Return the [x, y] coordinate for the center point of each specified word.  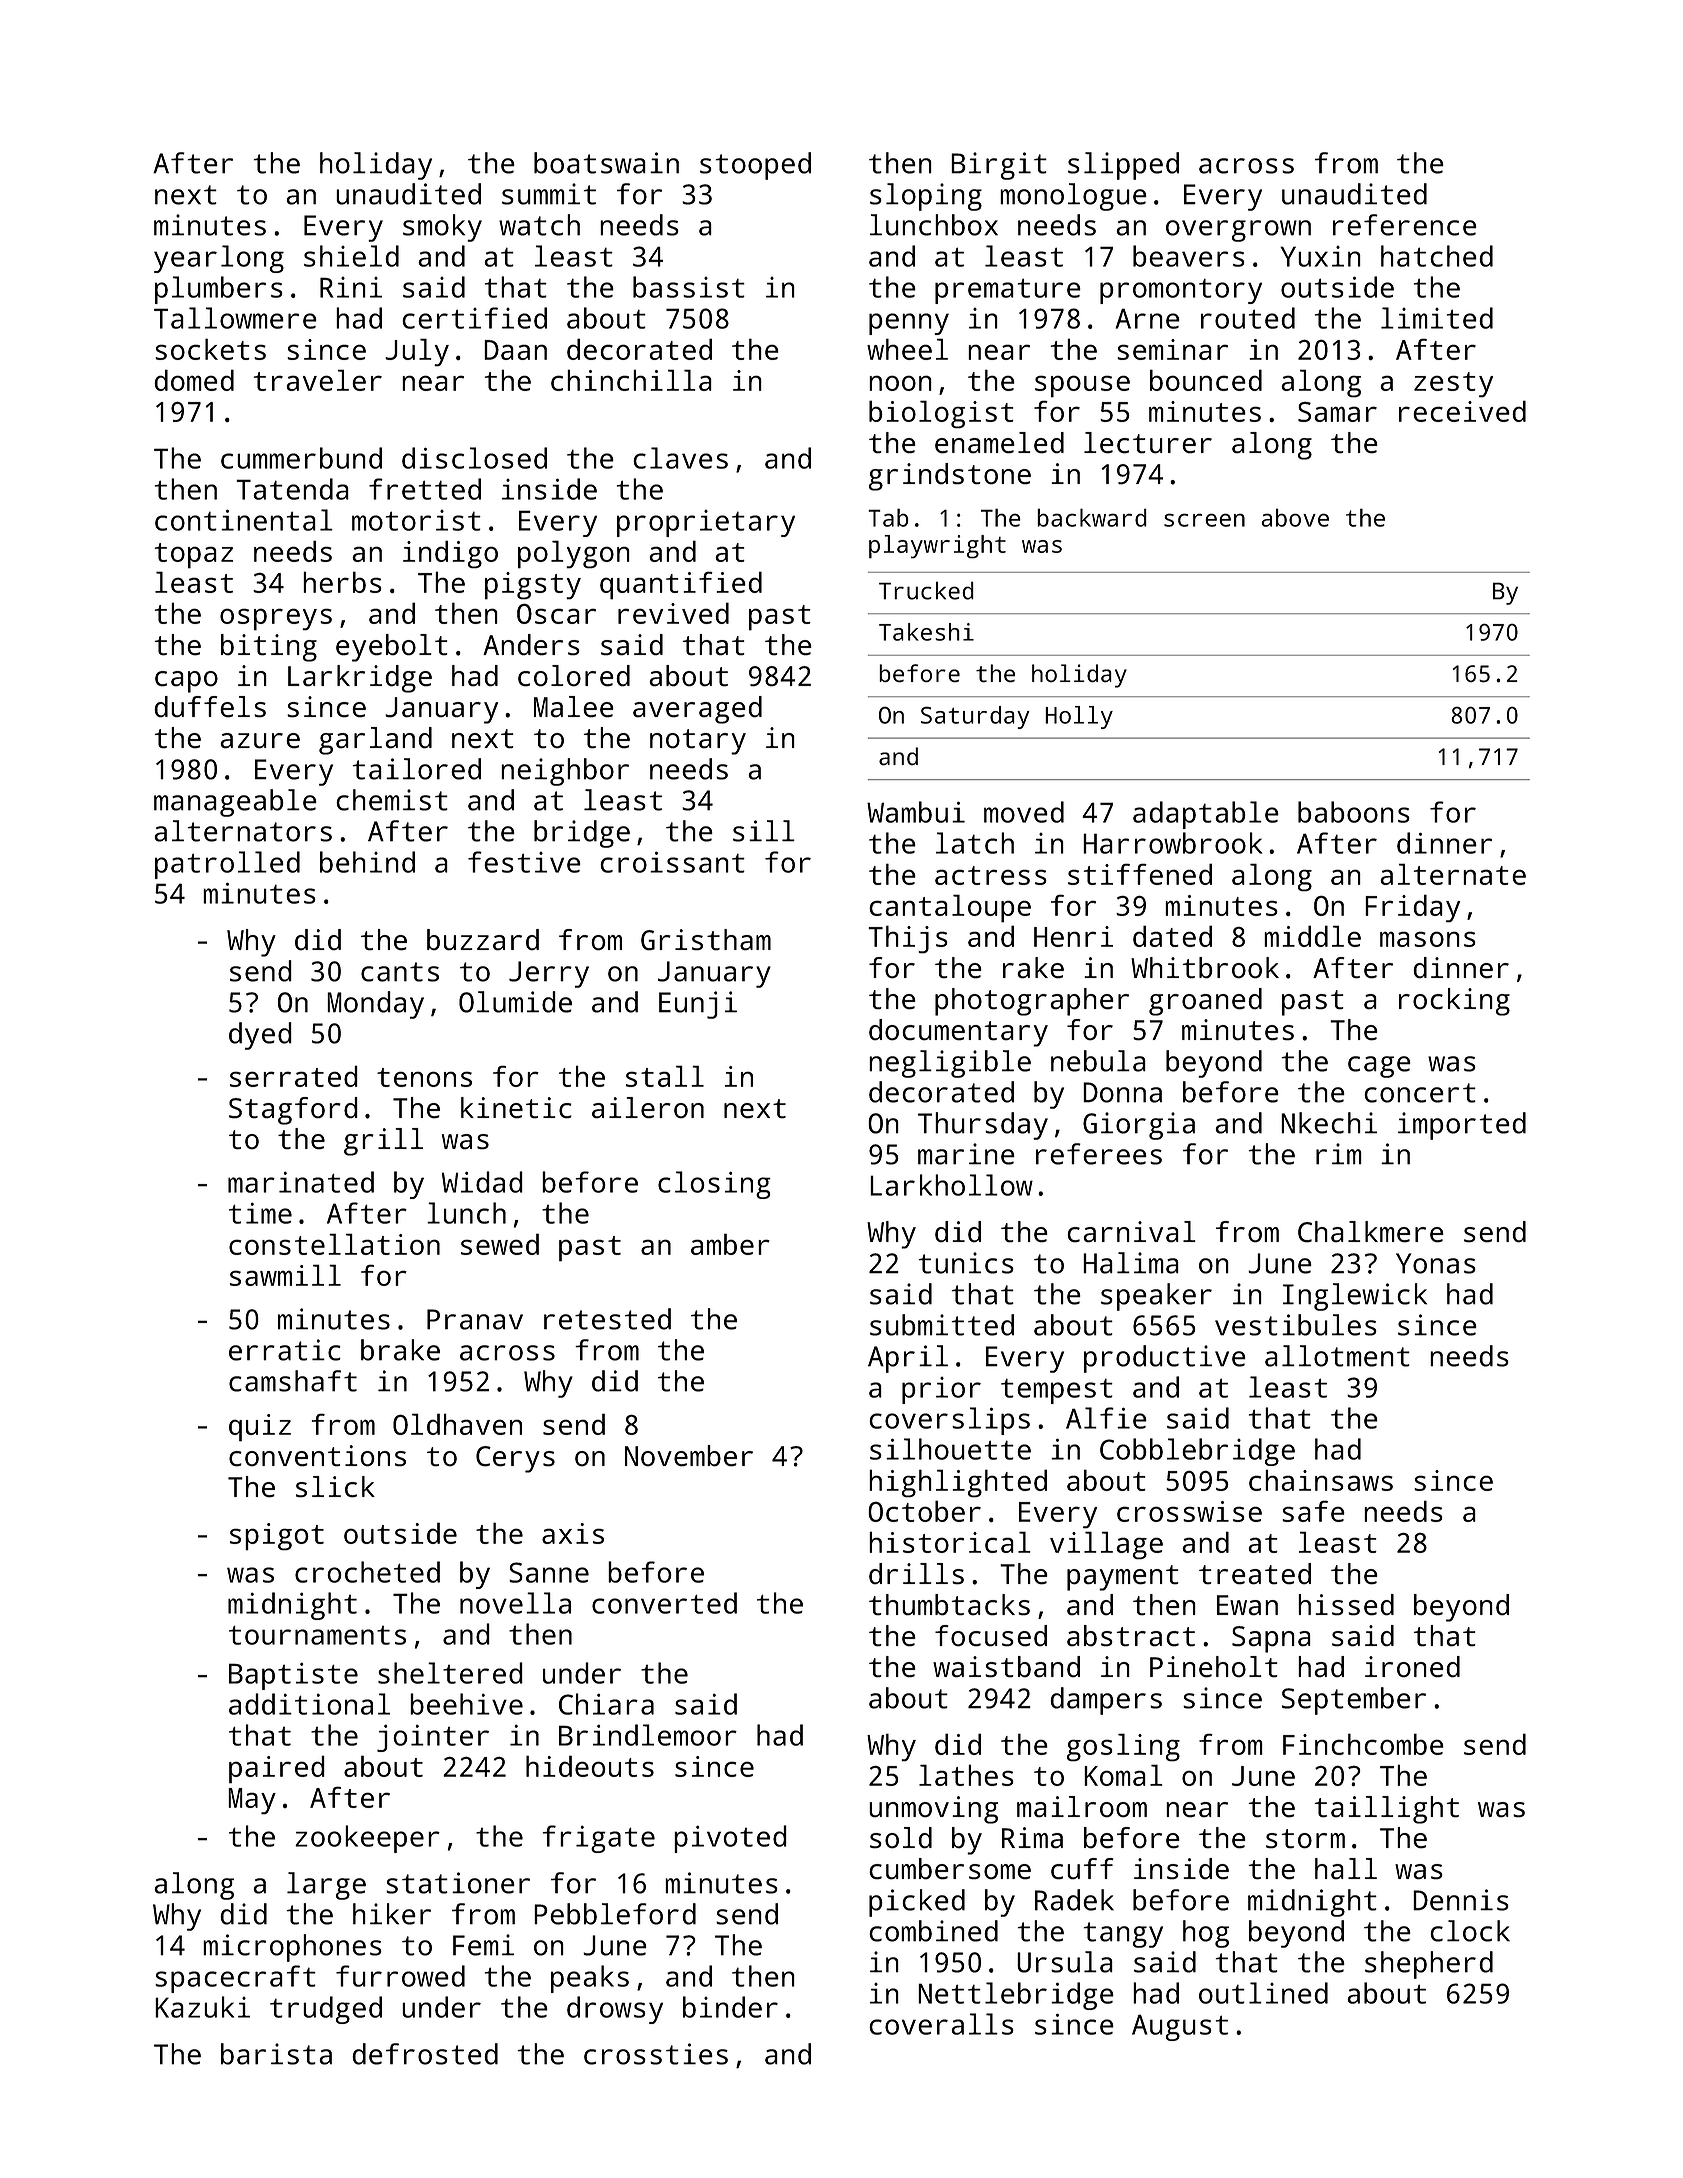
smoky [442, 228]
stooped [755, 166]
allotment [1337, 1356]
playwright [937, 547]
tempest [1057, 1391]
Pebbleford [615, 1914]
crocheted [367, 1572]
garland [375, 741]
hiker [392, 1914]
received [1462, 411]
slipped [1123, 166]
